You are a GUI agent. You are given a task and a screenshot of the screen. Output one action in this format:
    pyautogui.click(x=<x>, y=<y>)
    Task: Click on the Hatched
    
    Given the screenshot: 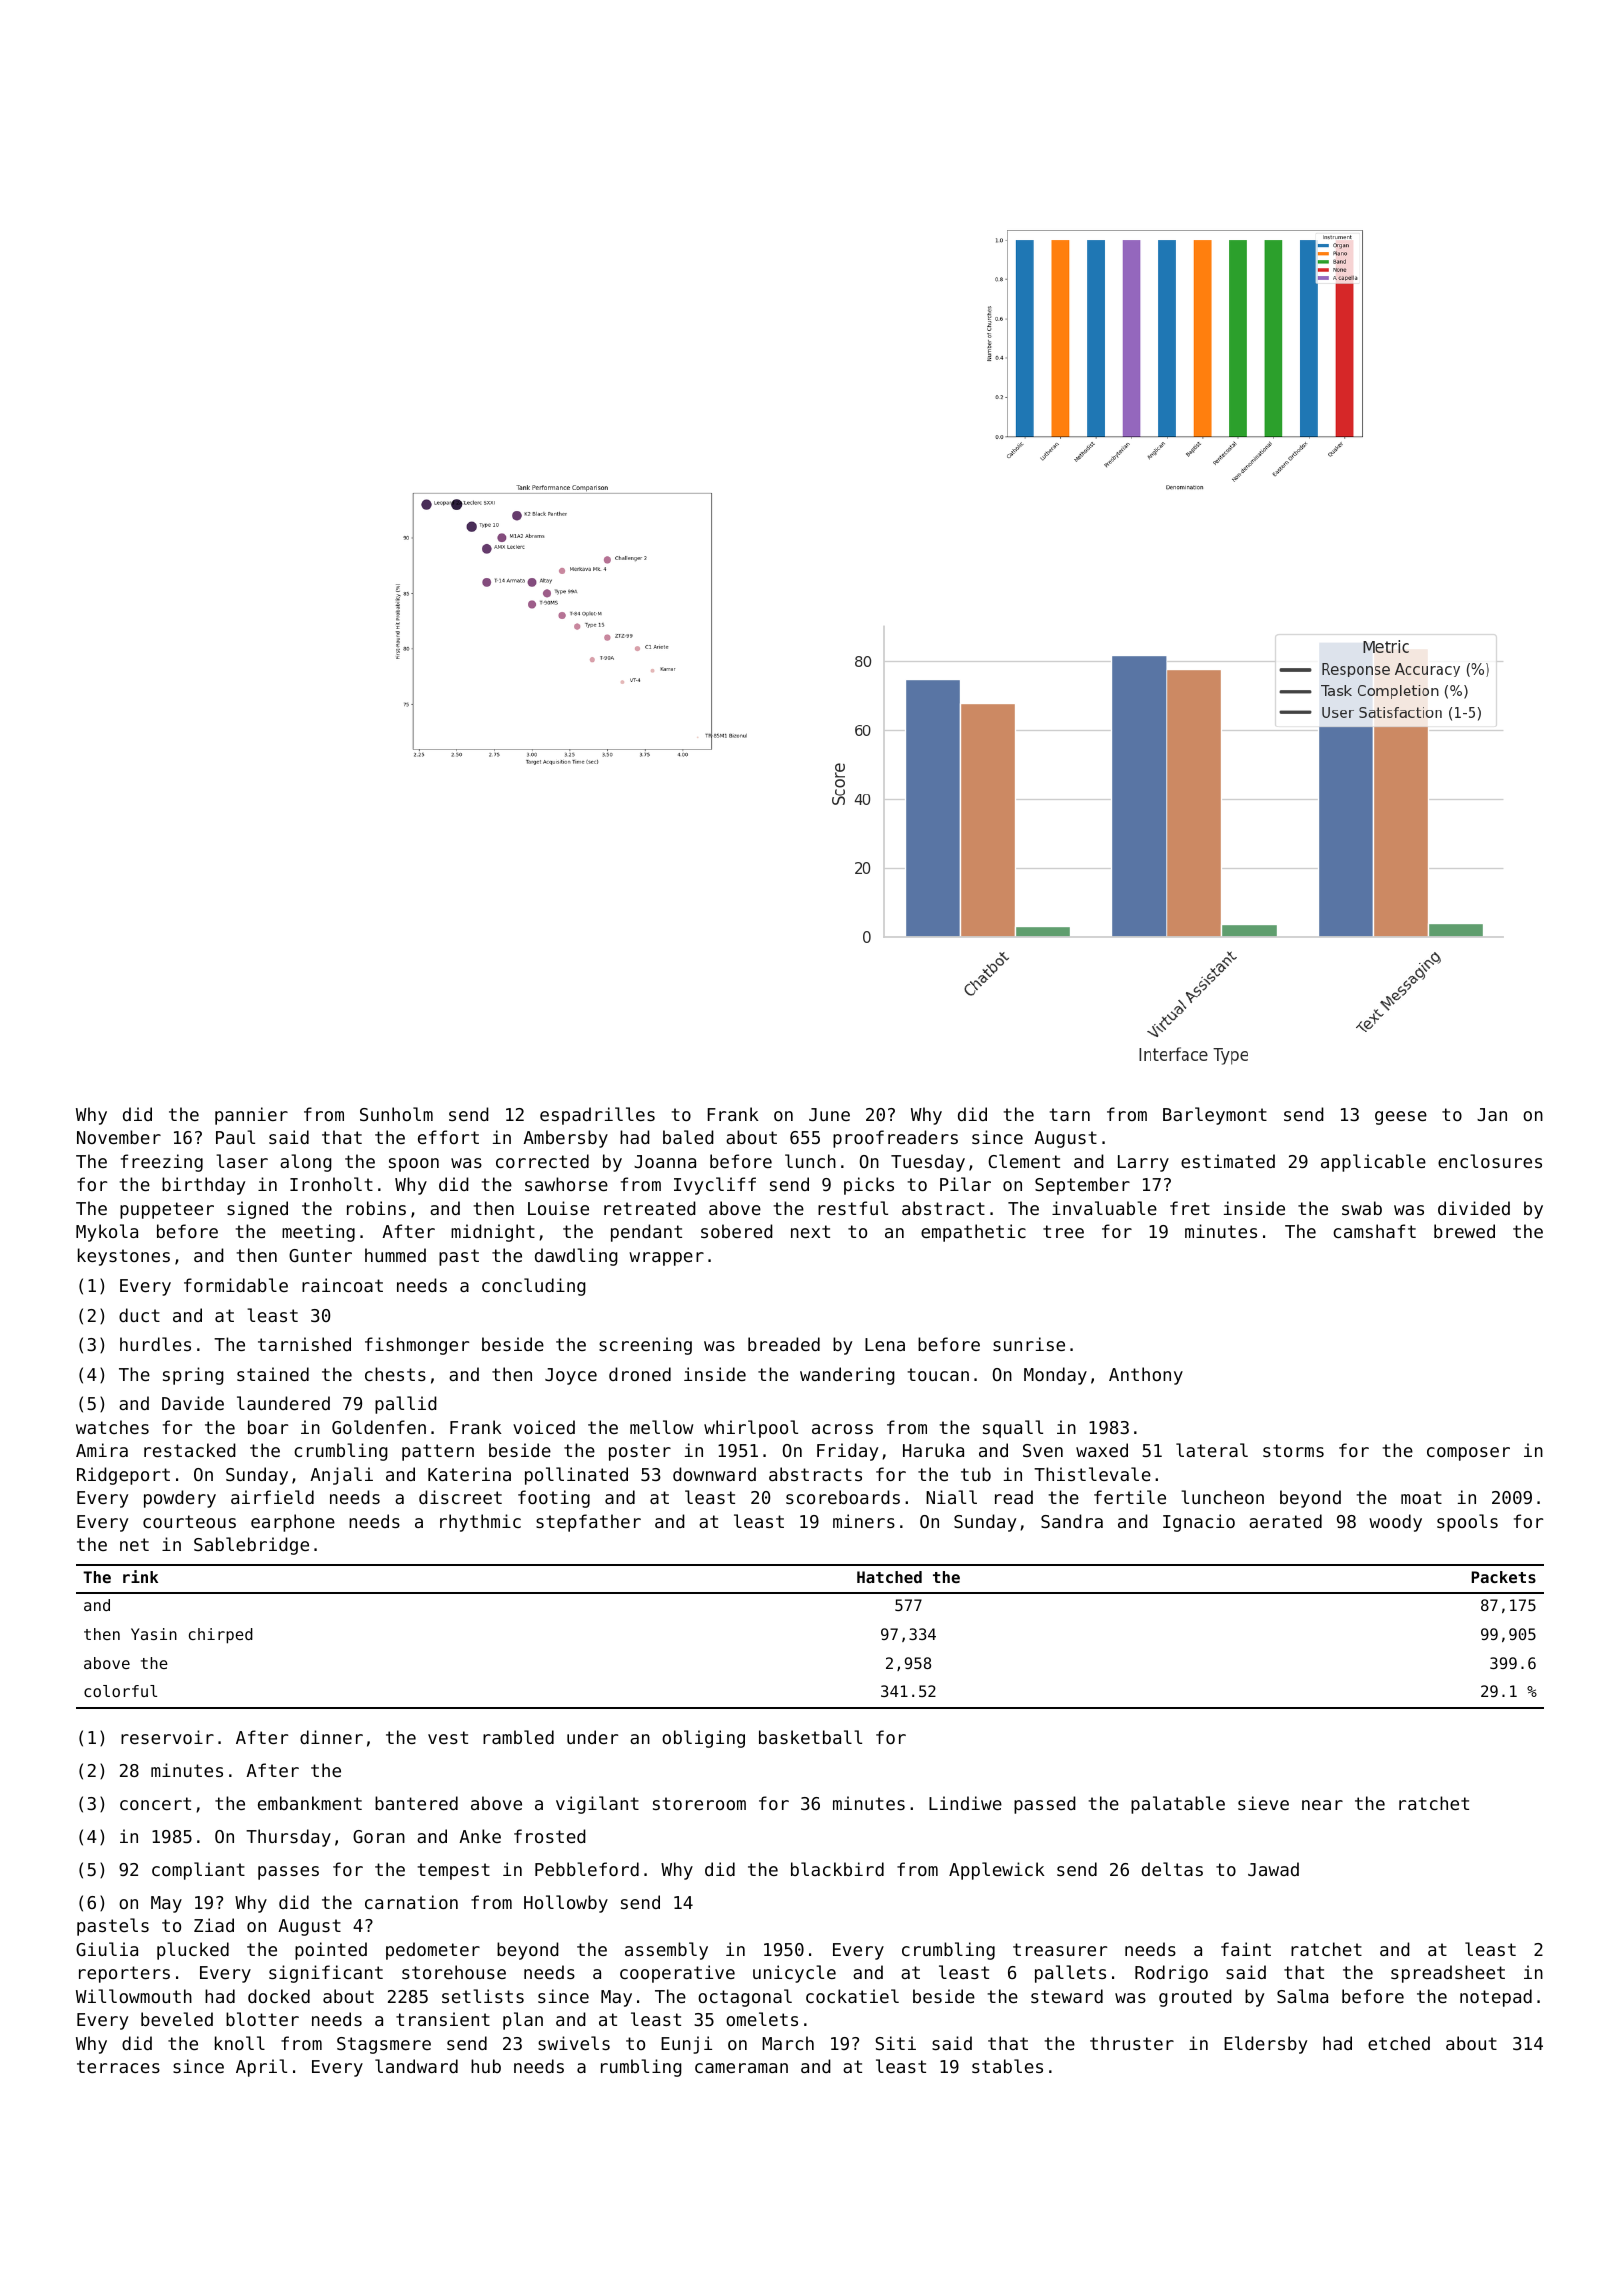 What is the action you would take?
    pyautogui.click(x=889, y=1577)
